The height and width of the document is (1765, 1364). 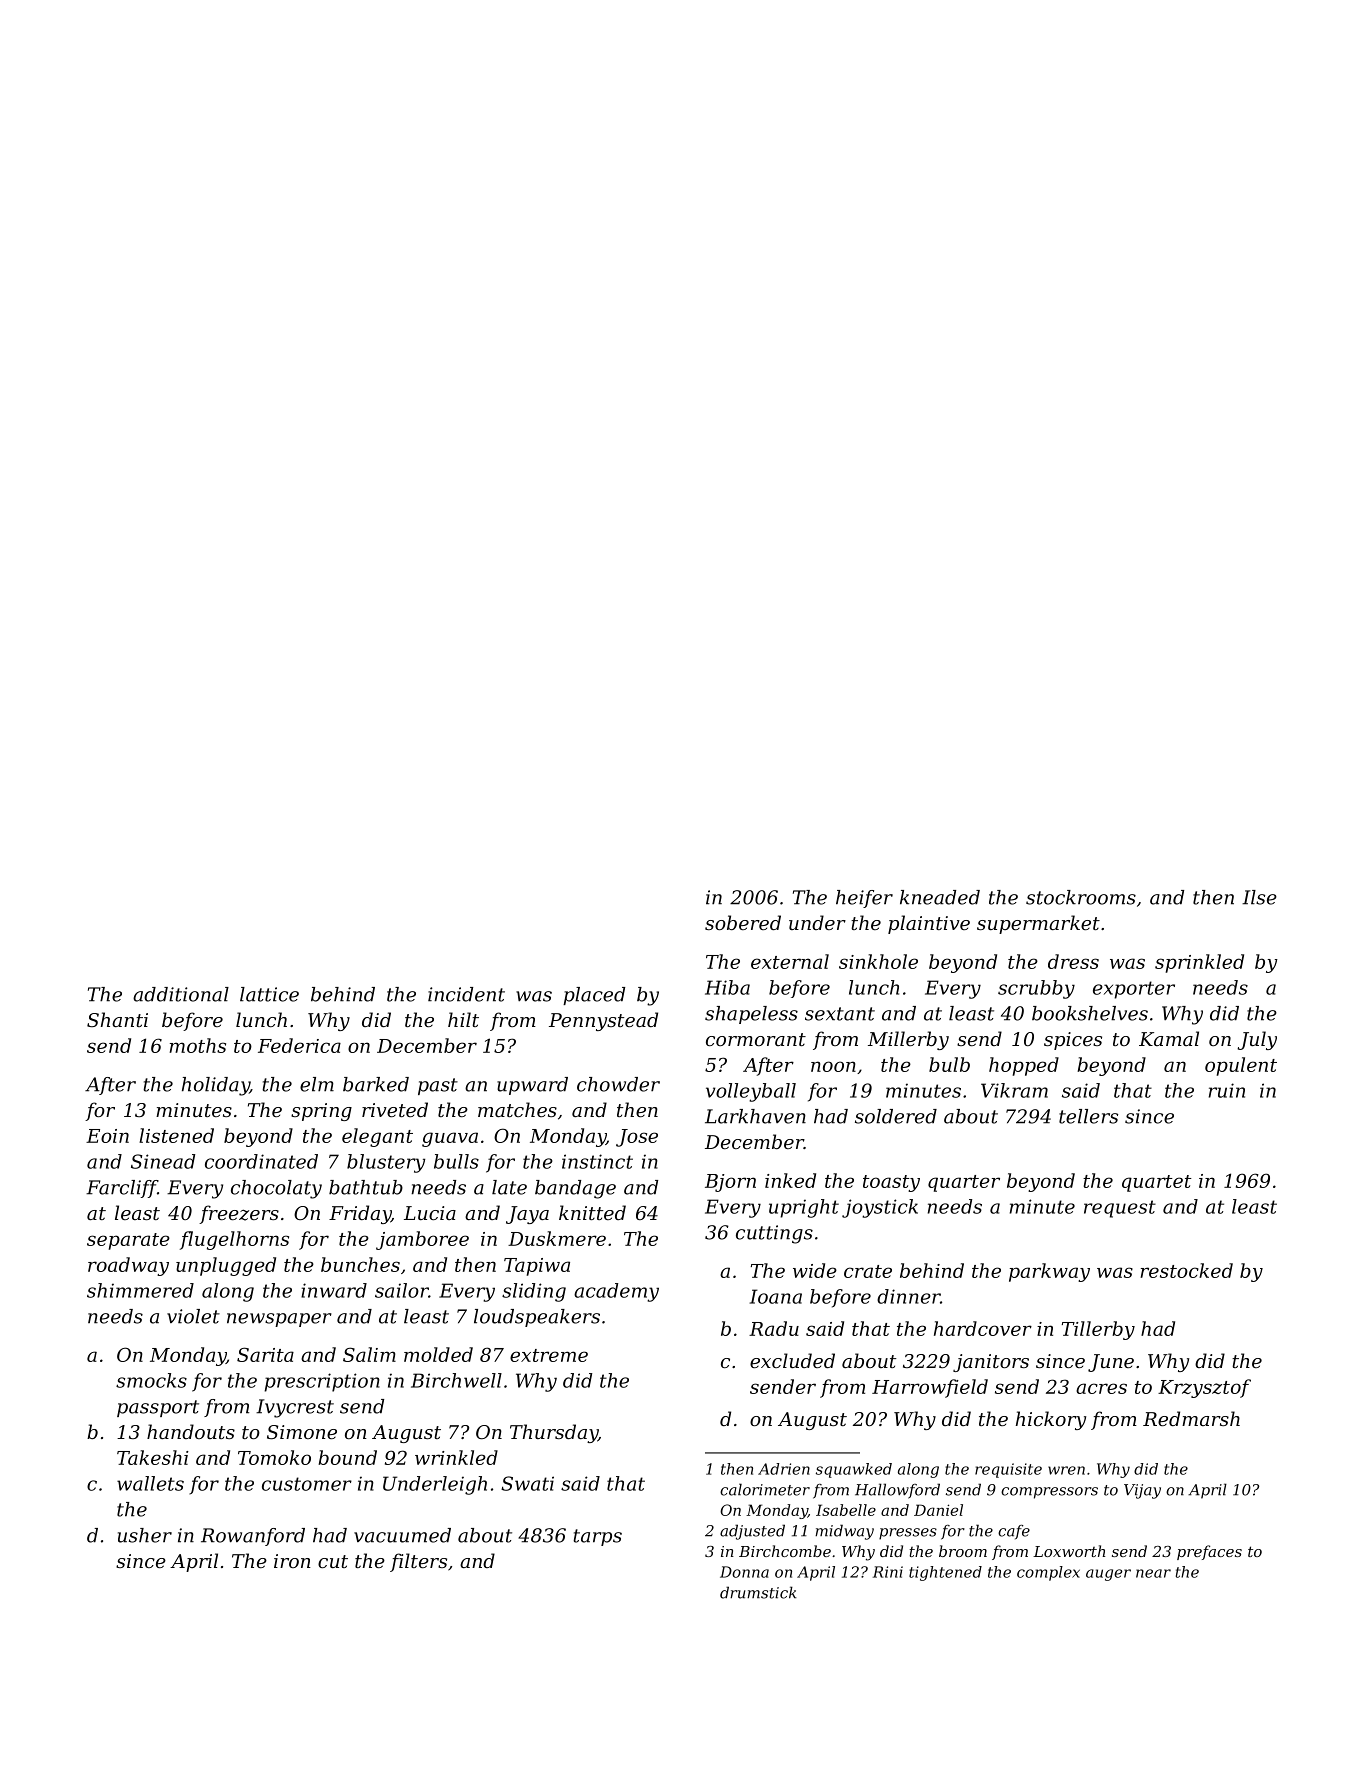 I want to click on squawked, so click(x=854, y=1470).
